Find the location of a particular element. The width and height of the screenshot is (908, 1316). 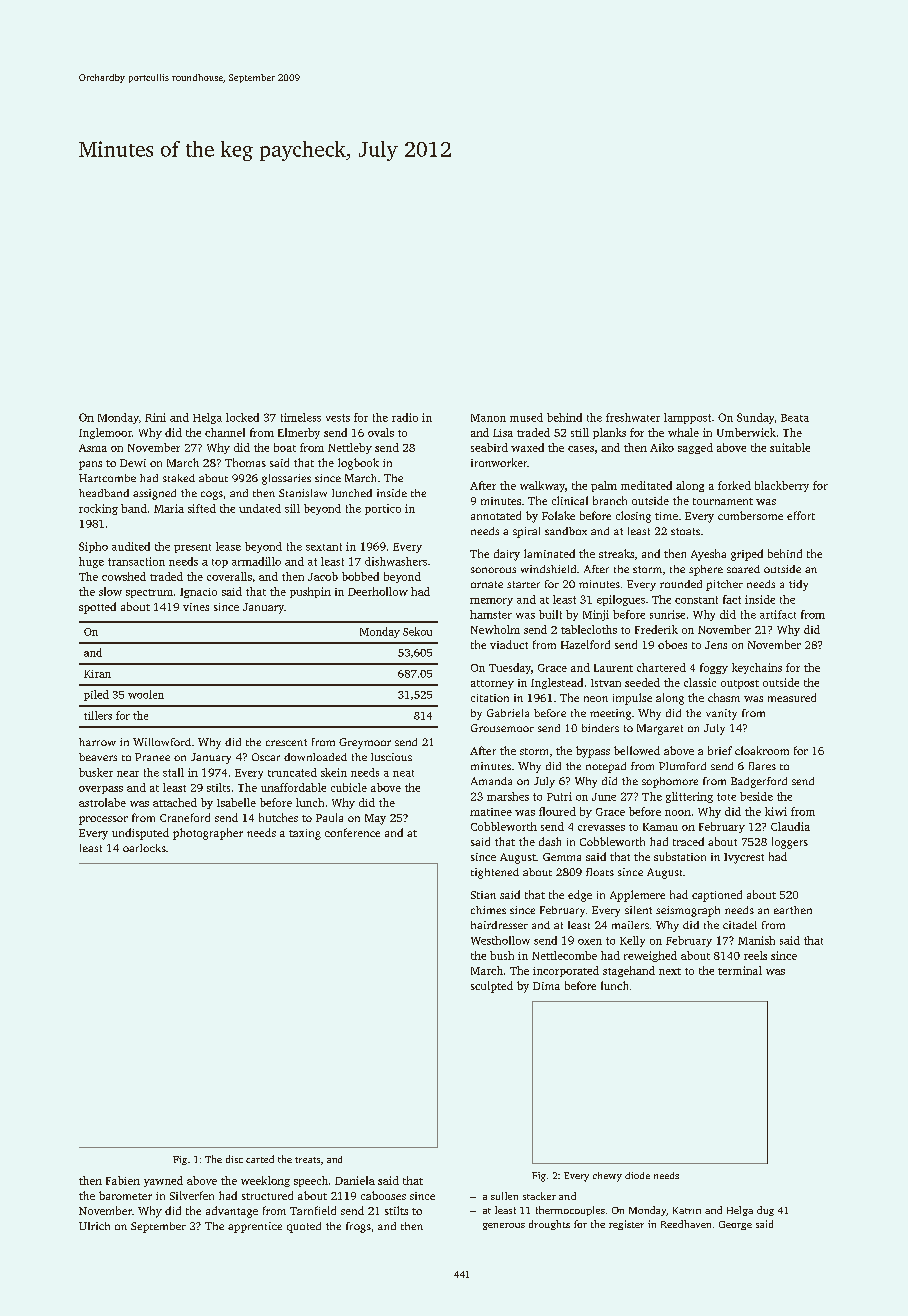

lamppost is located at coordinates (687, 418).
